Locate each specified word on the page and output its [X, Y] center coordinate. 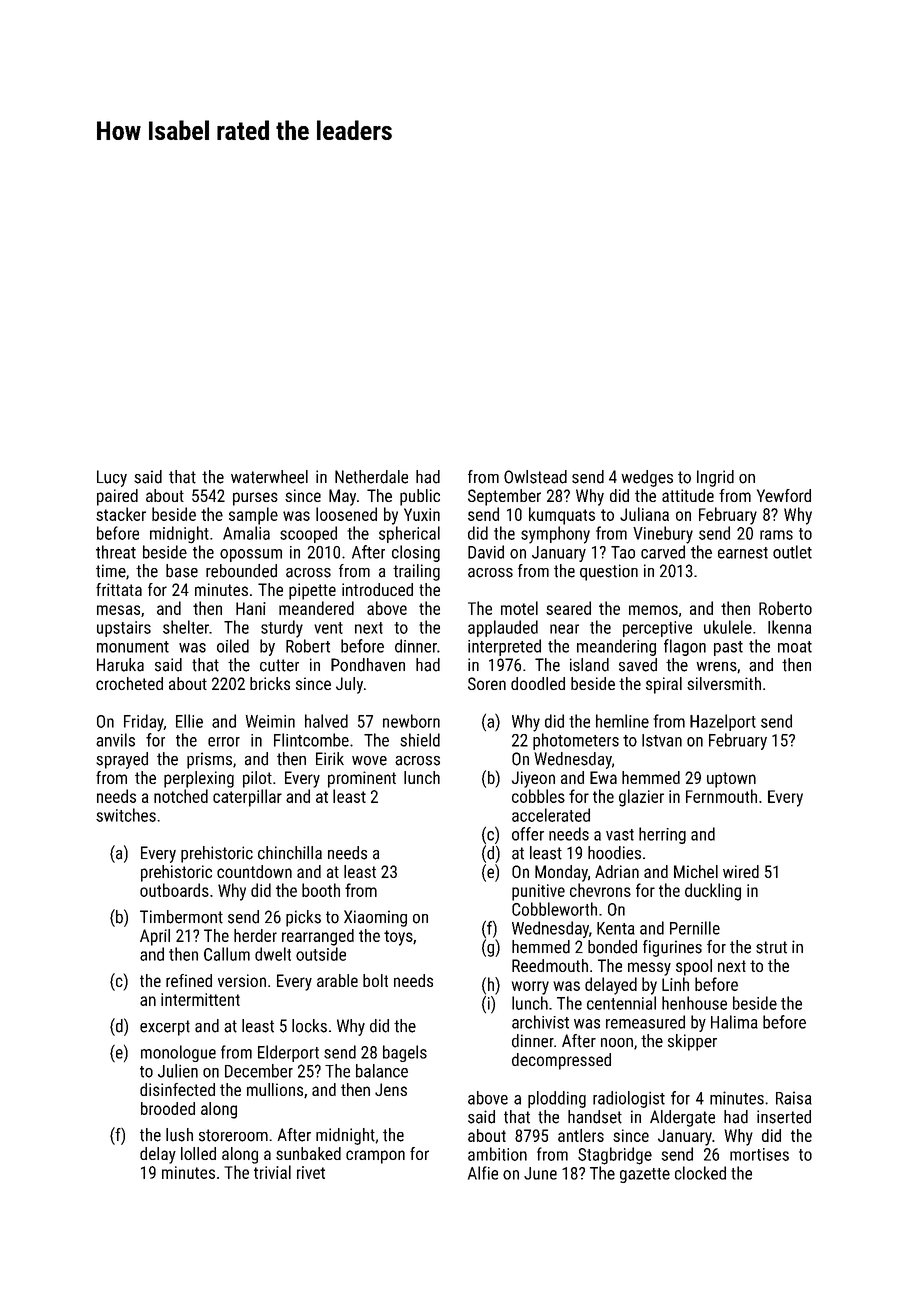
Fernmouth [721, 796]
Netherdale [371, 477]
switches [126, 815]
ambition [497, 1154]
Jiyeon [533, 779]
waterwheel [269, 477]
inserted [784, 1117]
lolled [198, 1153]
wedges [647, 478]
